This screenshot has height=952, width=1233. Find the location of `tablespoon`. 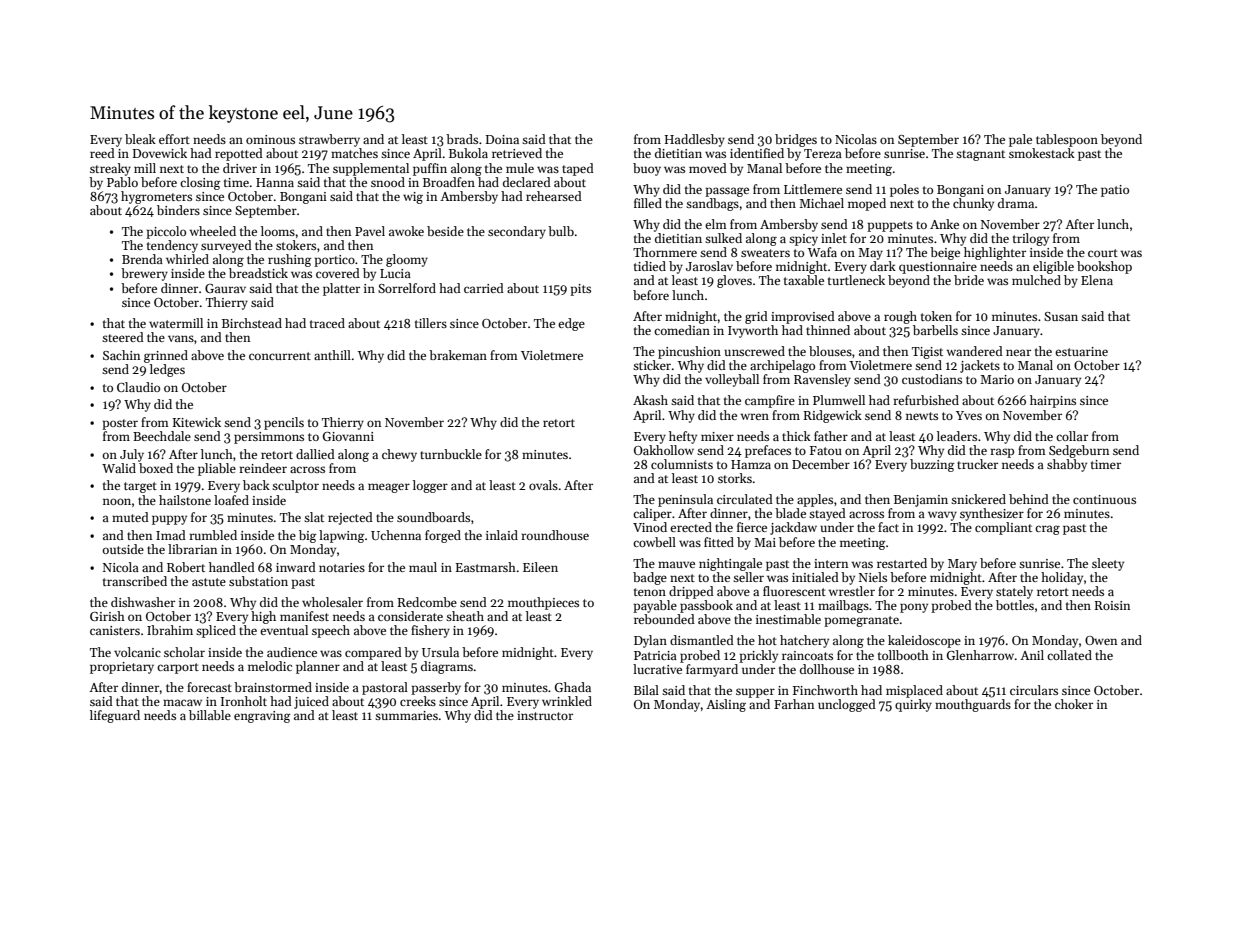

tablespoon is located at coordinates (1067, 140).
